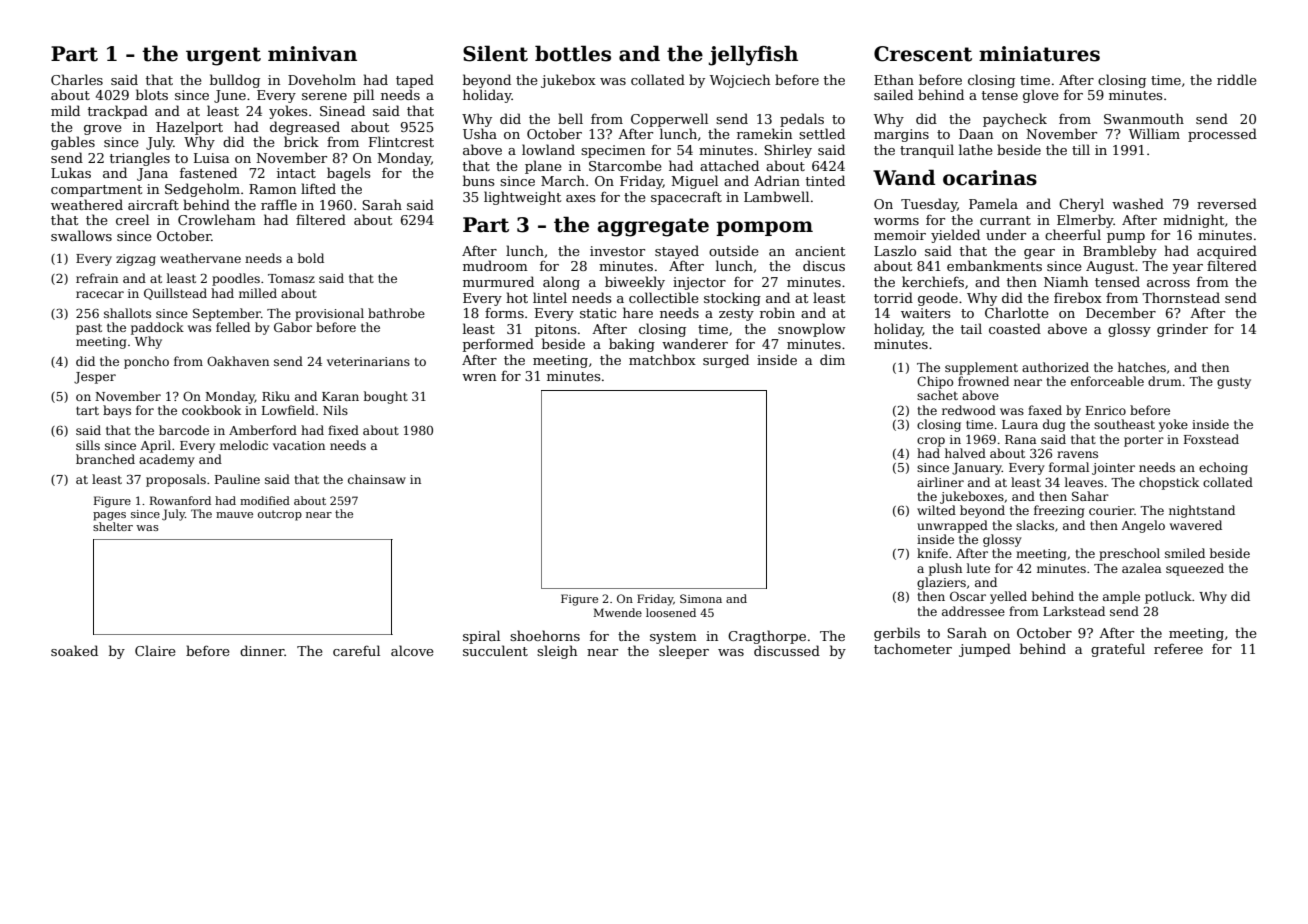 This screenshot has width=1308, height=924. I want to click on wavered, so click(1196, 525).
